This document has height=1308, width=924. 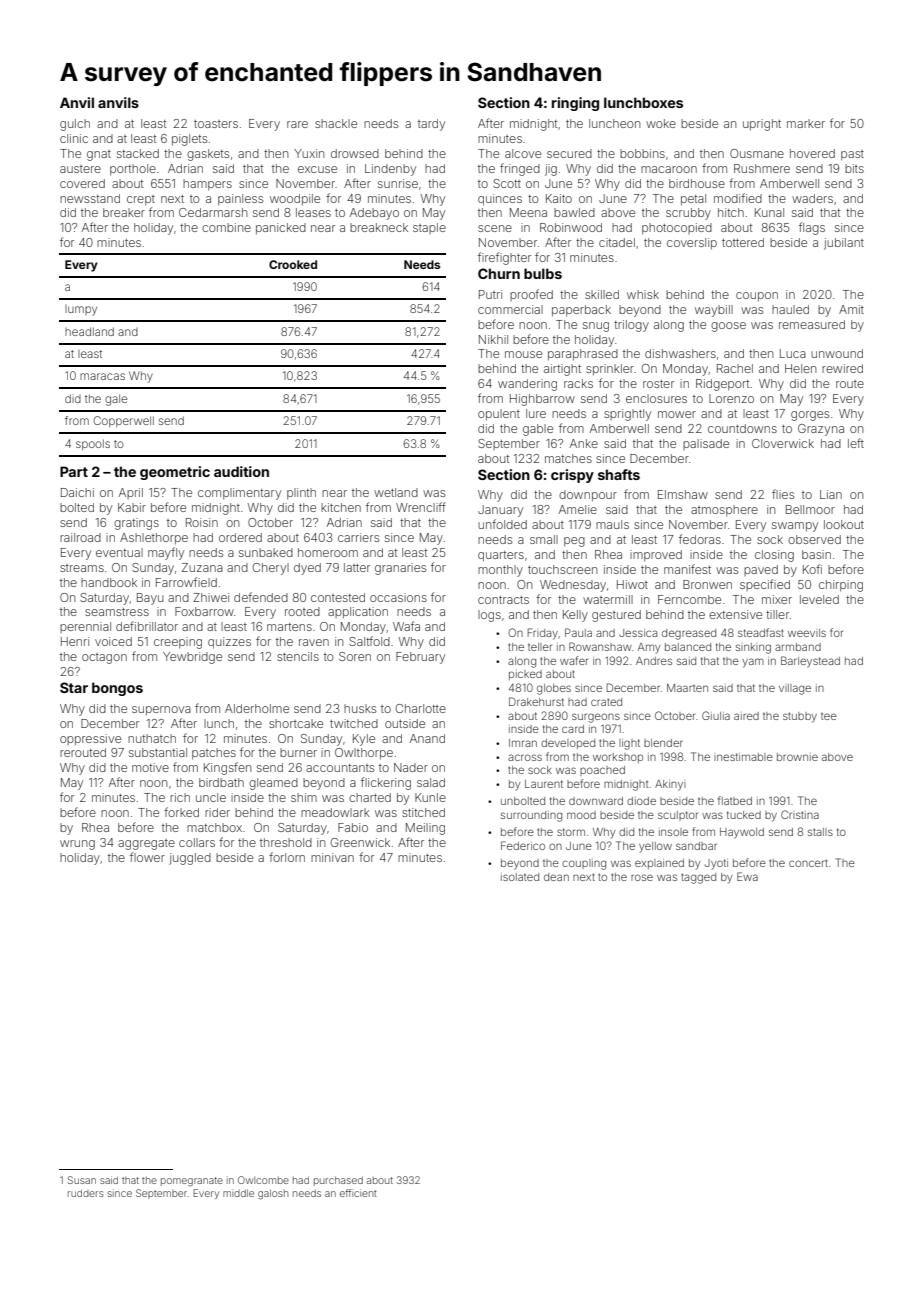 What do you see at coordinates (77, 845) in the document?
I see `wrung` at bounding box center [77, 845].
